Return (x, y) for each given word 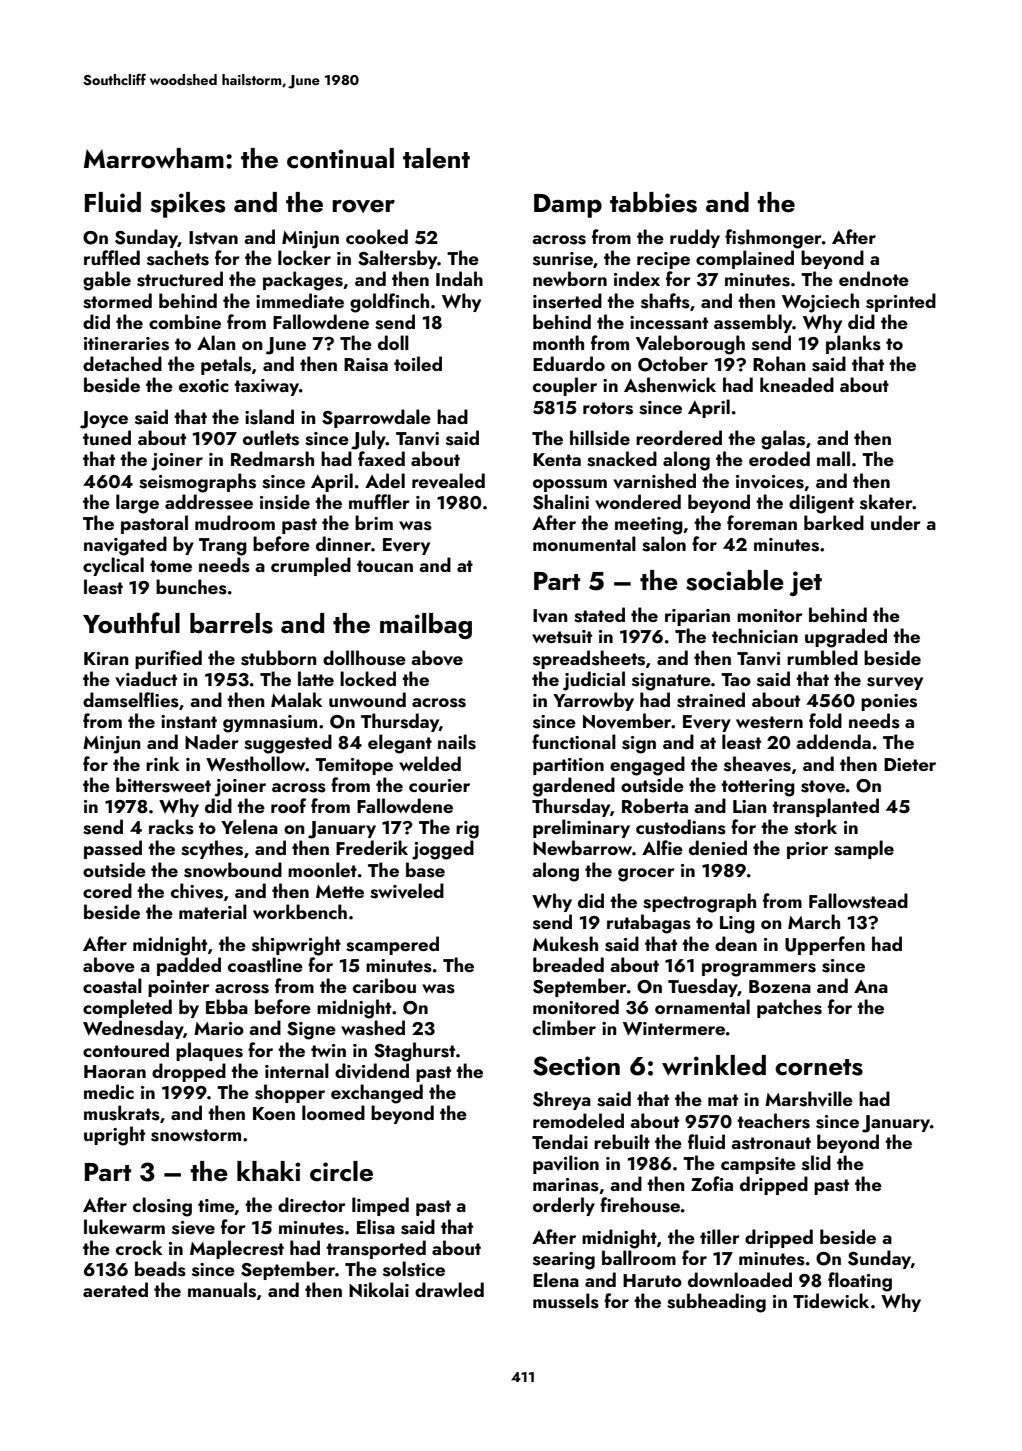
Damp (568, 206)
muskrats (122, 1113)
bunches (191, 587)
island (269, 417)
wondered (638, 501)
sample (864, 849)
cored (107, 890)
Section (576, 1066)
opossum (570, 485)
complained (745, 259)
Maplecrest (237, 1249)
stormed (117, 301)
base (425, 870)
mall (833, 458)
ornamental (702, 1006)
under (896, 522)
